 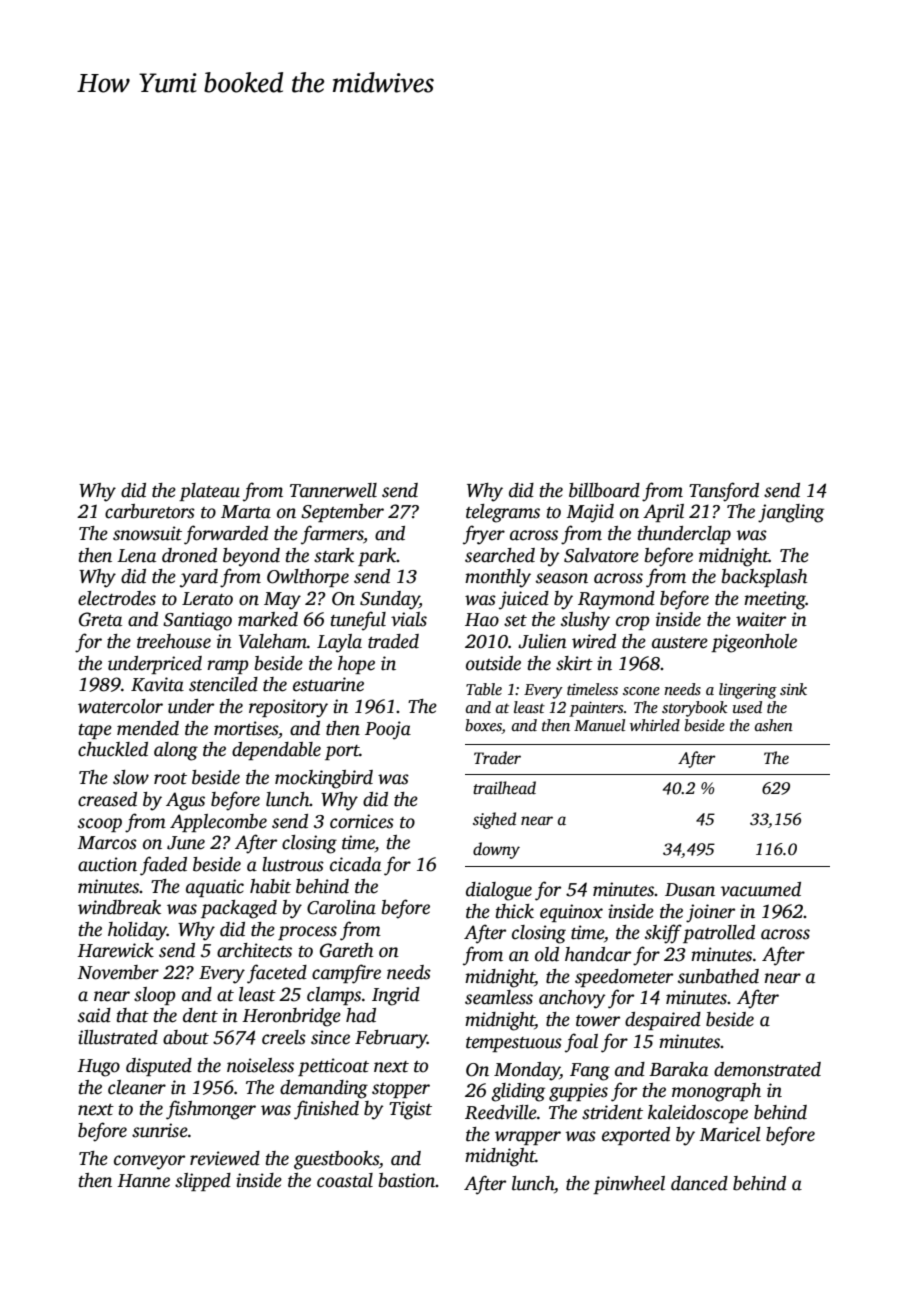 I want to click on slipped, so click(x=203, y=1182).
